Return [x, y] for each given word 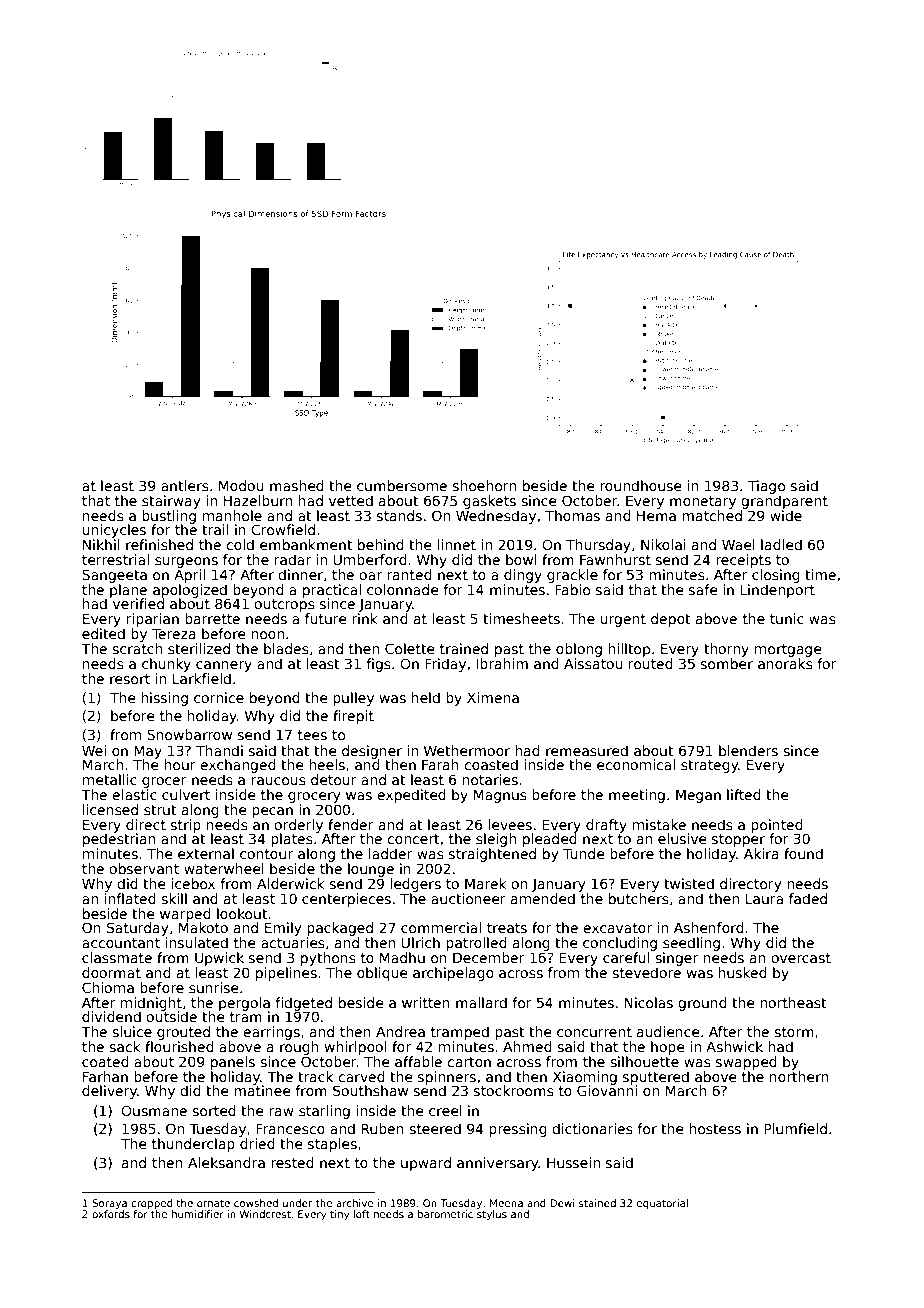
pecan [272, 812]
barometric [445, 1214]
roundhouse [641, 485]
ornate [213, 1203]
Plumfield [795, 1128]
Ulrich [421, 942]
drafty [606, 826]
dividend [111, 1016]
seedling [691, 944]
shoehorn [484, 485]
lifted [744, 794]
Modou [241, 485]
